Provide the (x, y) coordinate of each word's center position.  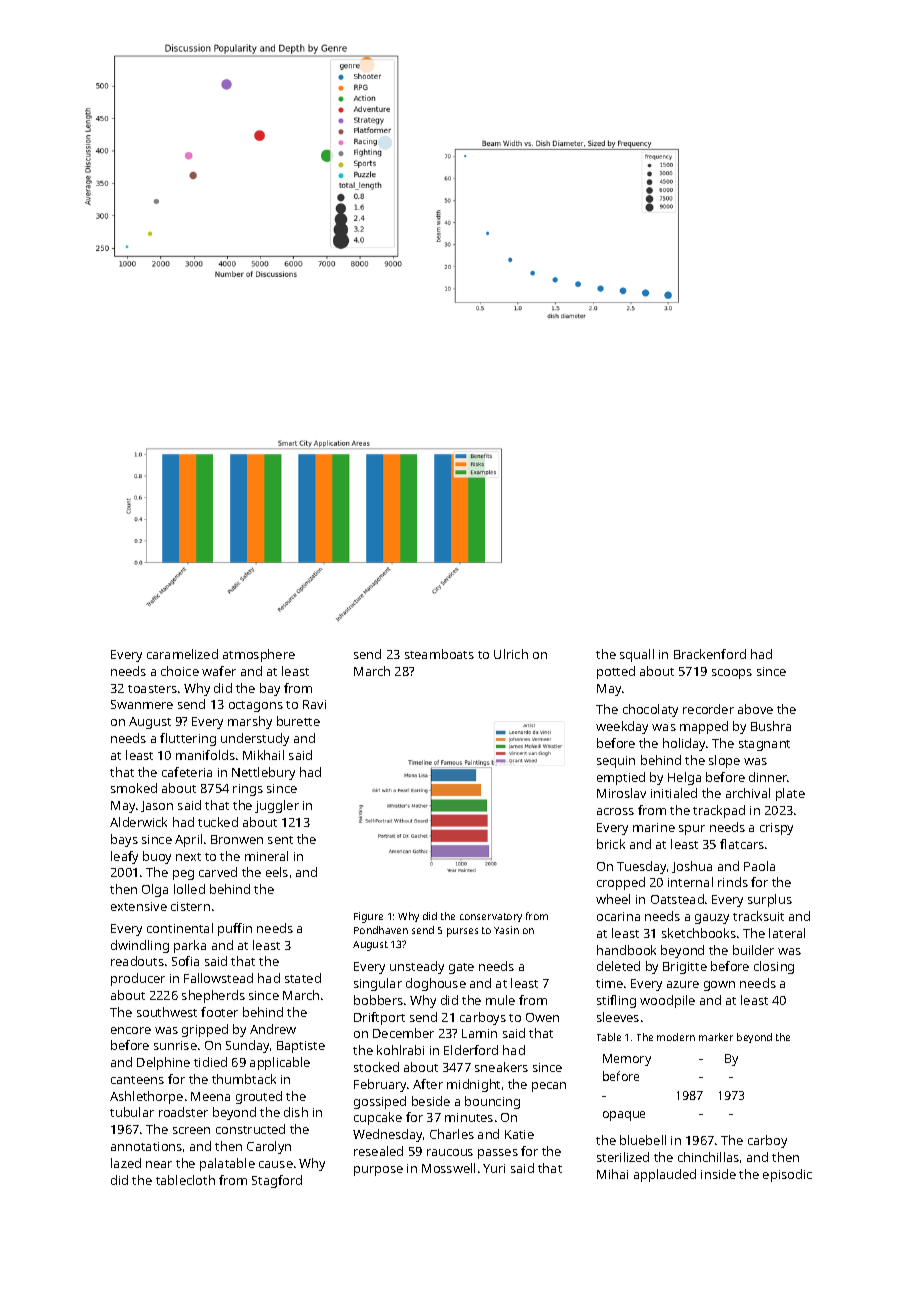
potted (616, 672)
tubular (132, 1112)
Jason (157, 806)
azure (683, 984)
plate (790, 794)
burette (298, 721)
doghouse (436, 984)
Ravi (314, 704)
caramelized (182, 654)
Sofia (185, 961)
